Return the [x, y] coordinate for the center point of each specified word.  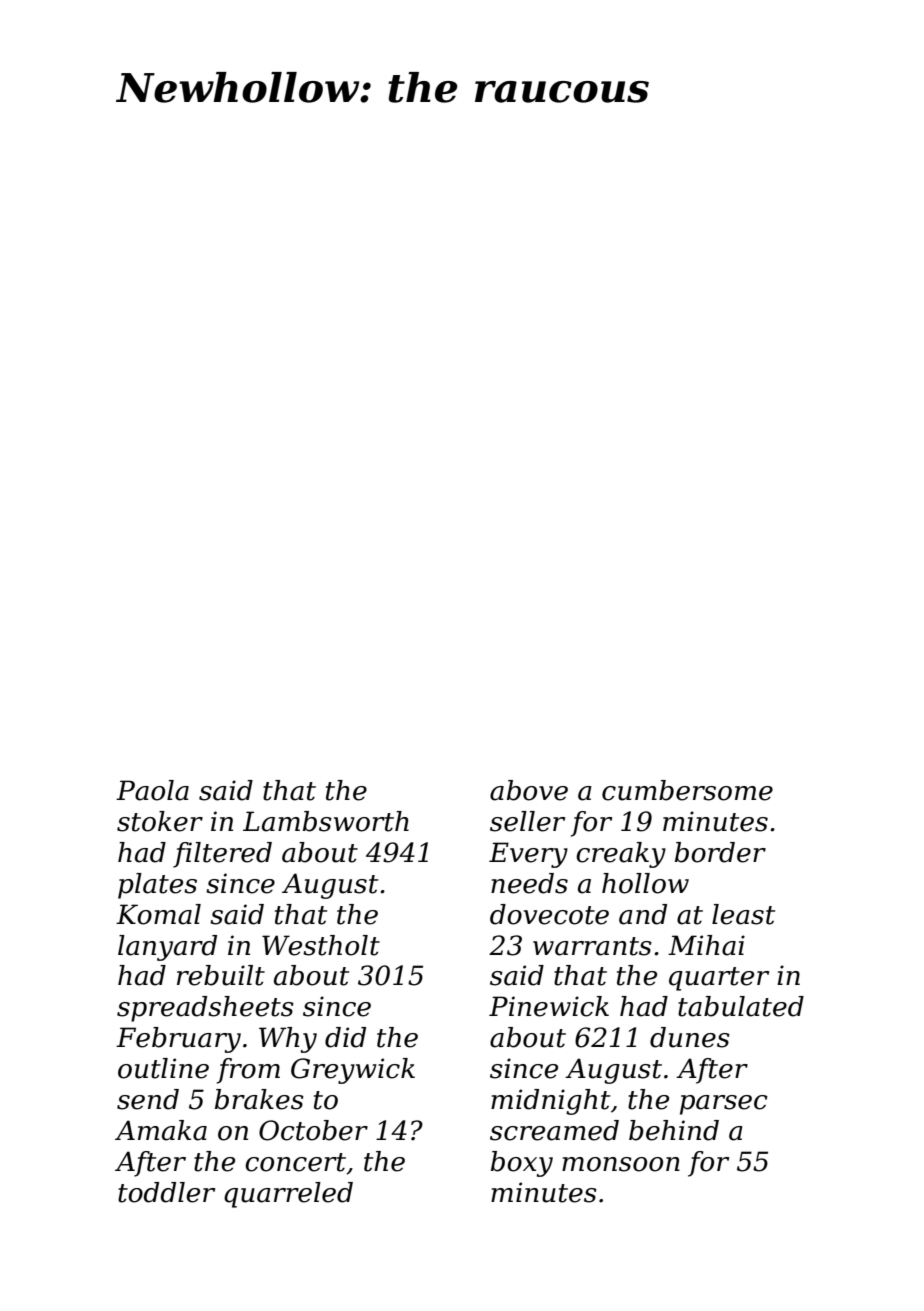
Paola [152, 790]
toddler [166, 1192]
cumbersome [687, 790]
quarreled [288, 1195]
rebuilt [221, 975]
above [529, 790]
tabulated [741, 1006]
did [345, 1037]
